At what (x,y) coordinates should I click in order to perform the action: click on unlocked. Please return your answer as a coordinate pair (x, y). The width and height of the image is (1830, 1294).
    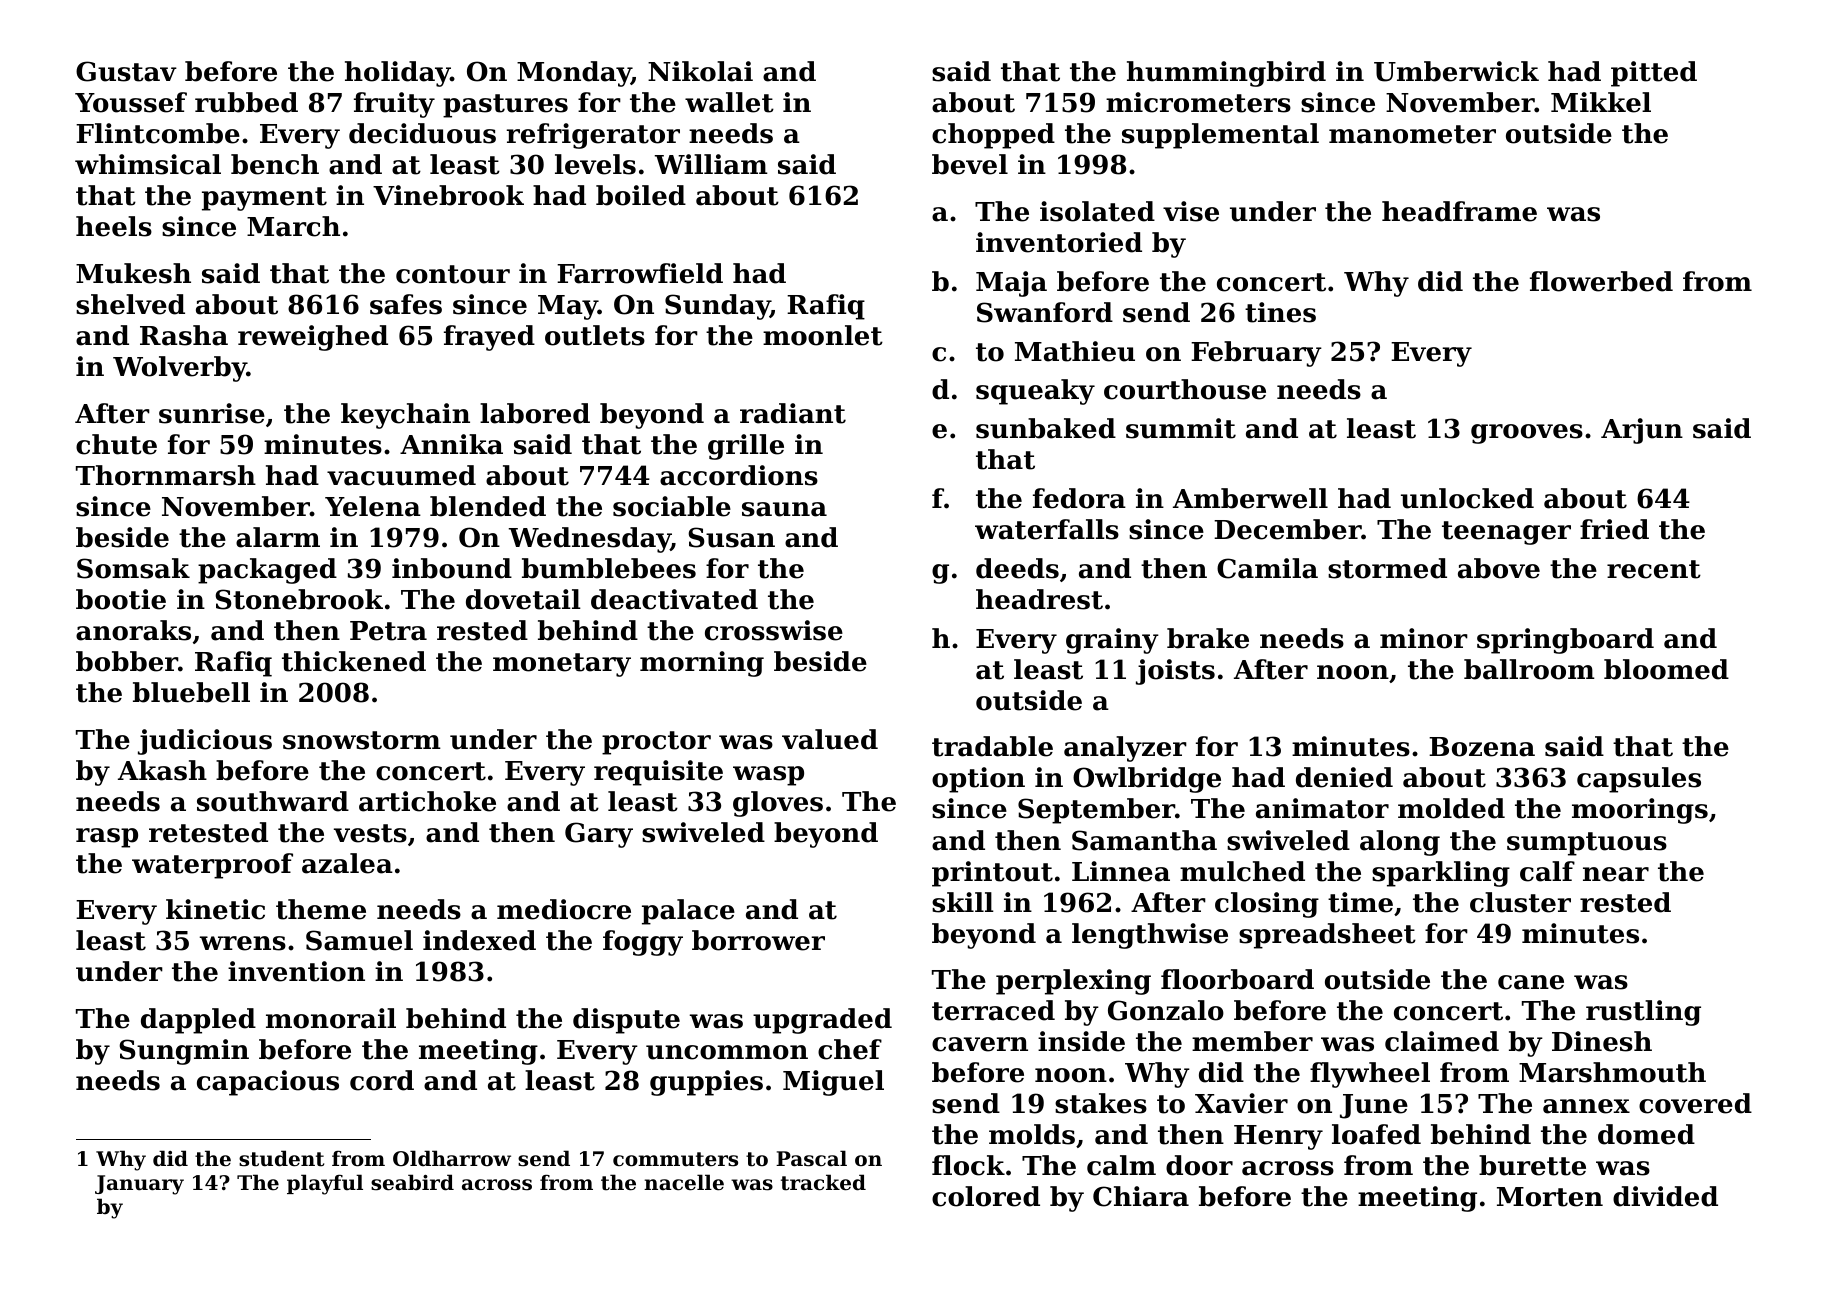
    Looking at the image, I should click on (1467, 498).
